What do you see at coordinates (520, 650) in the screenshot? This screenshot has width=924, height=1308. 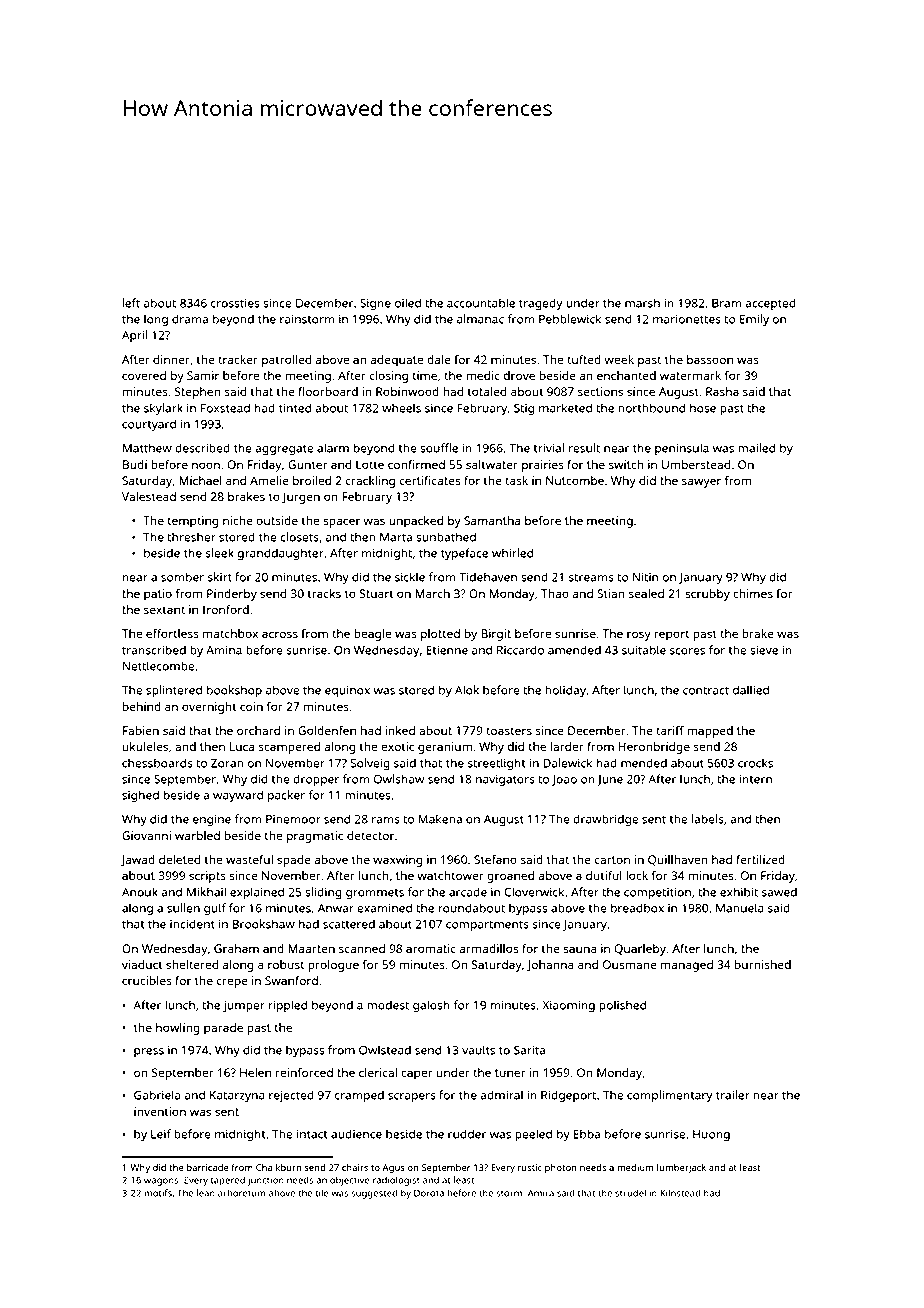 I see `Riccardo` at bounding box center [520, 650].
